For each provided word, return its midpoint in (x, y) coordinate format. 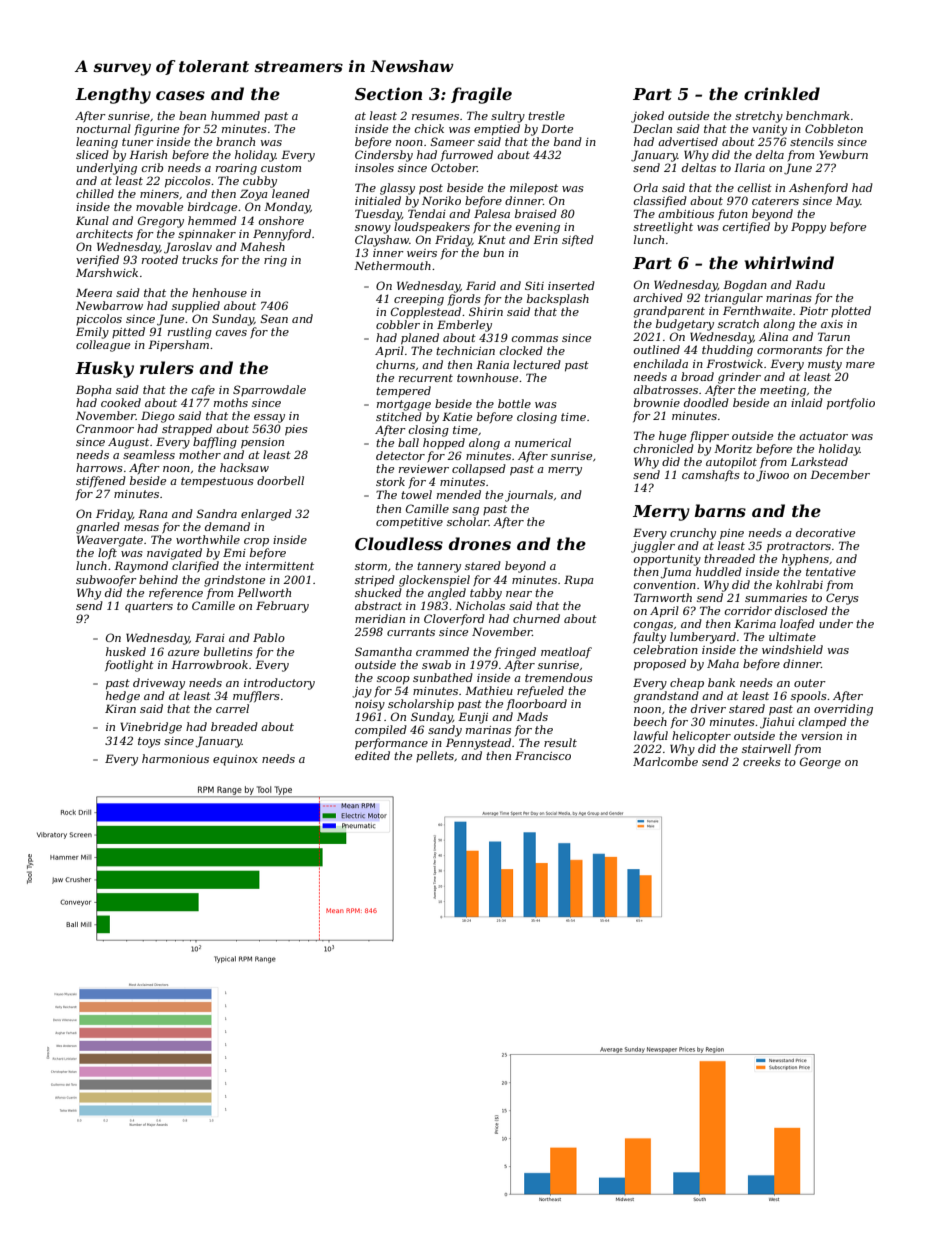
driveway (159, 684)
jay (362, 692)
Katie (457, 416)
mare (860, 365)
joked (647, 117)
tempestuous (217, 482)
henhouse (219, 292)
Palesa (492, 213)
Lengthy (113, 95)
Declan (652, 128)
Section (388, 93)
